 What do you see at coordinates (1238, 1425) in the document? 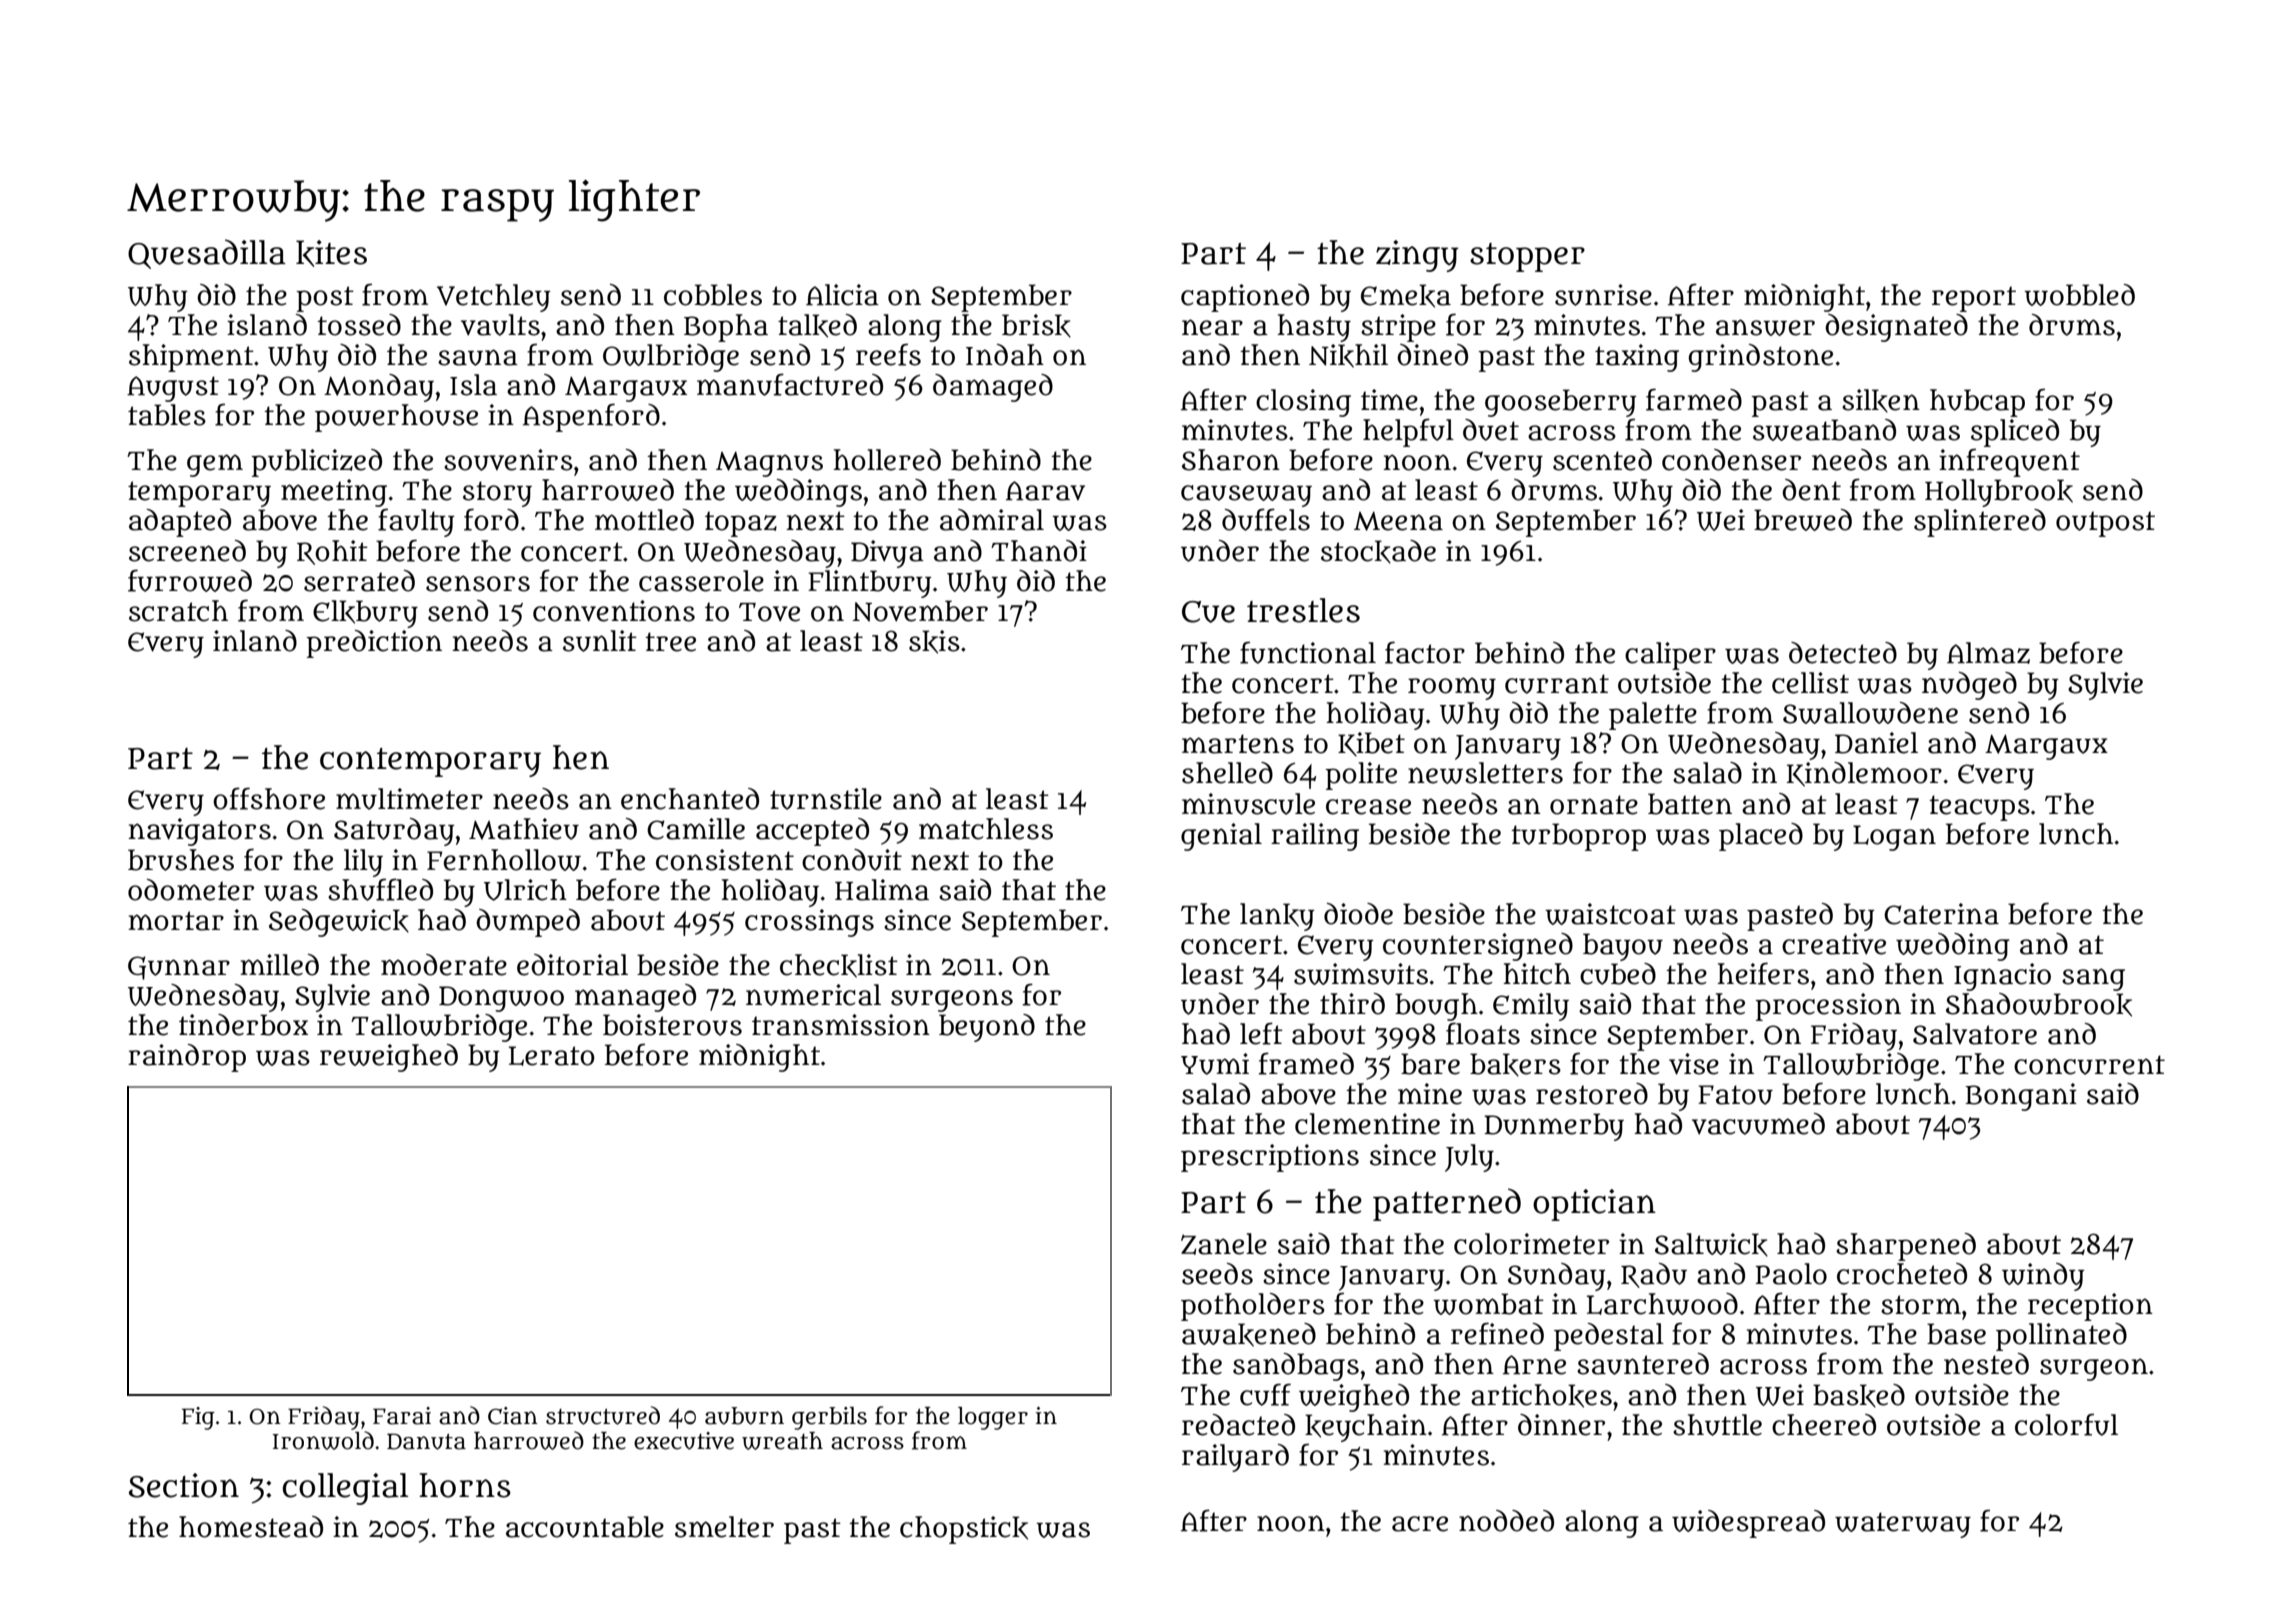
I see `redacted` at bounding box center [1238, 1425].
